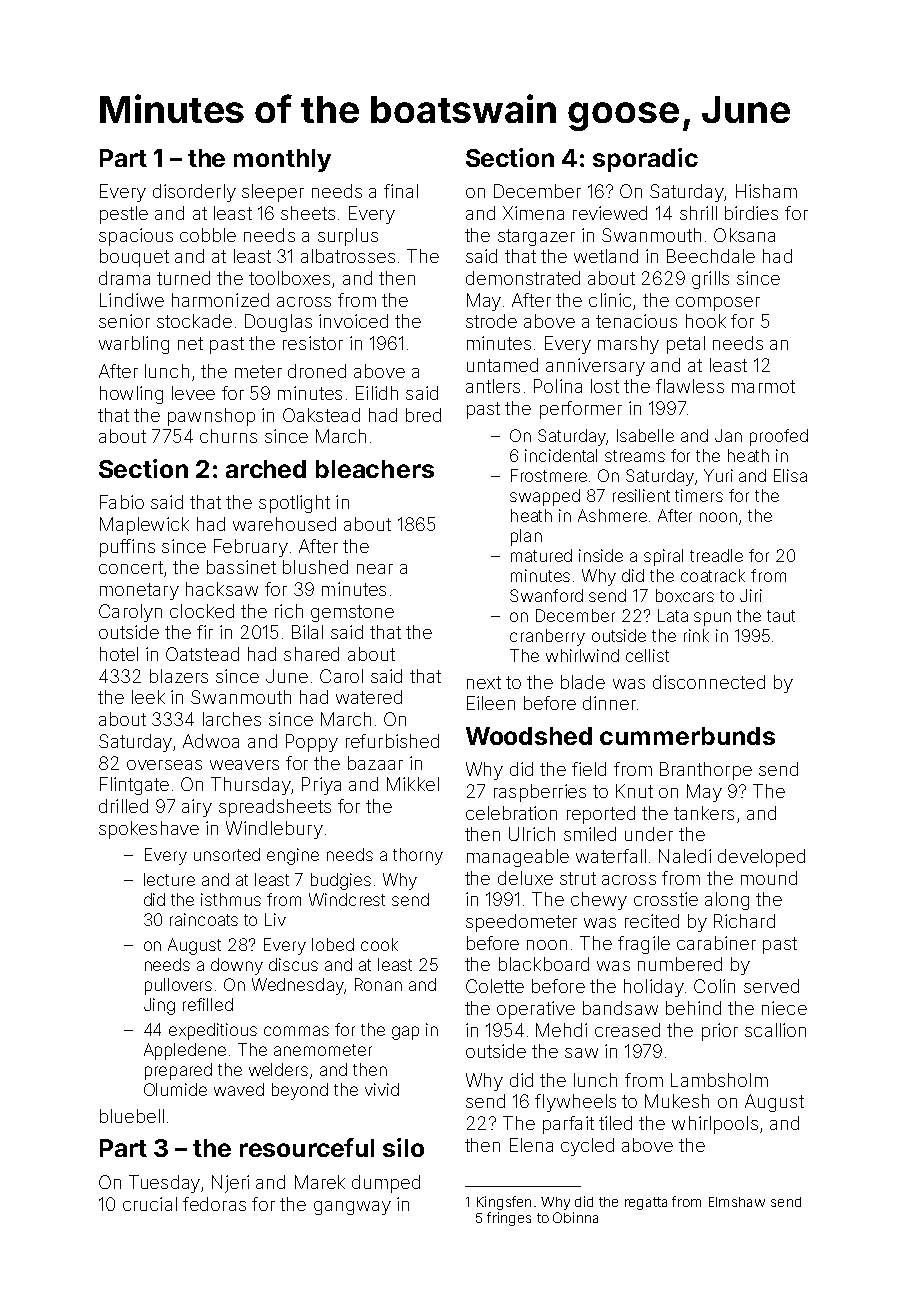 The width and height of the screenshot is (908, 1316). Describe the element at coordinates (727, 901) in the screenshot. I see `along` at that location.
